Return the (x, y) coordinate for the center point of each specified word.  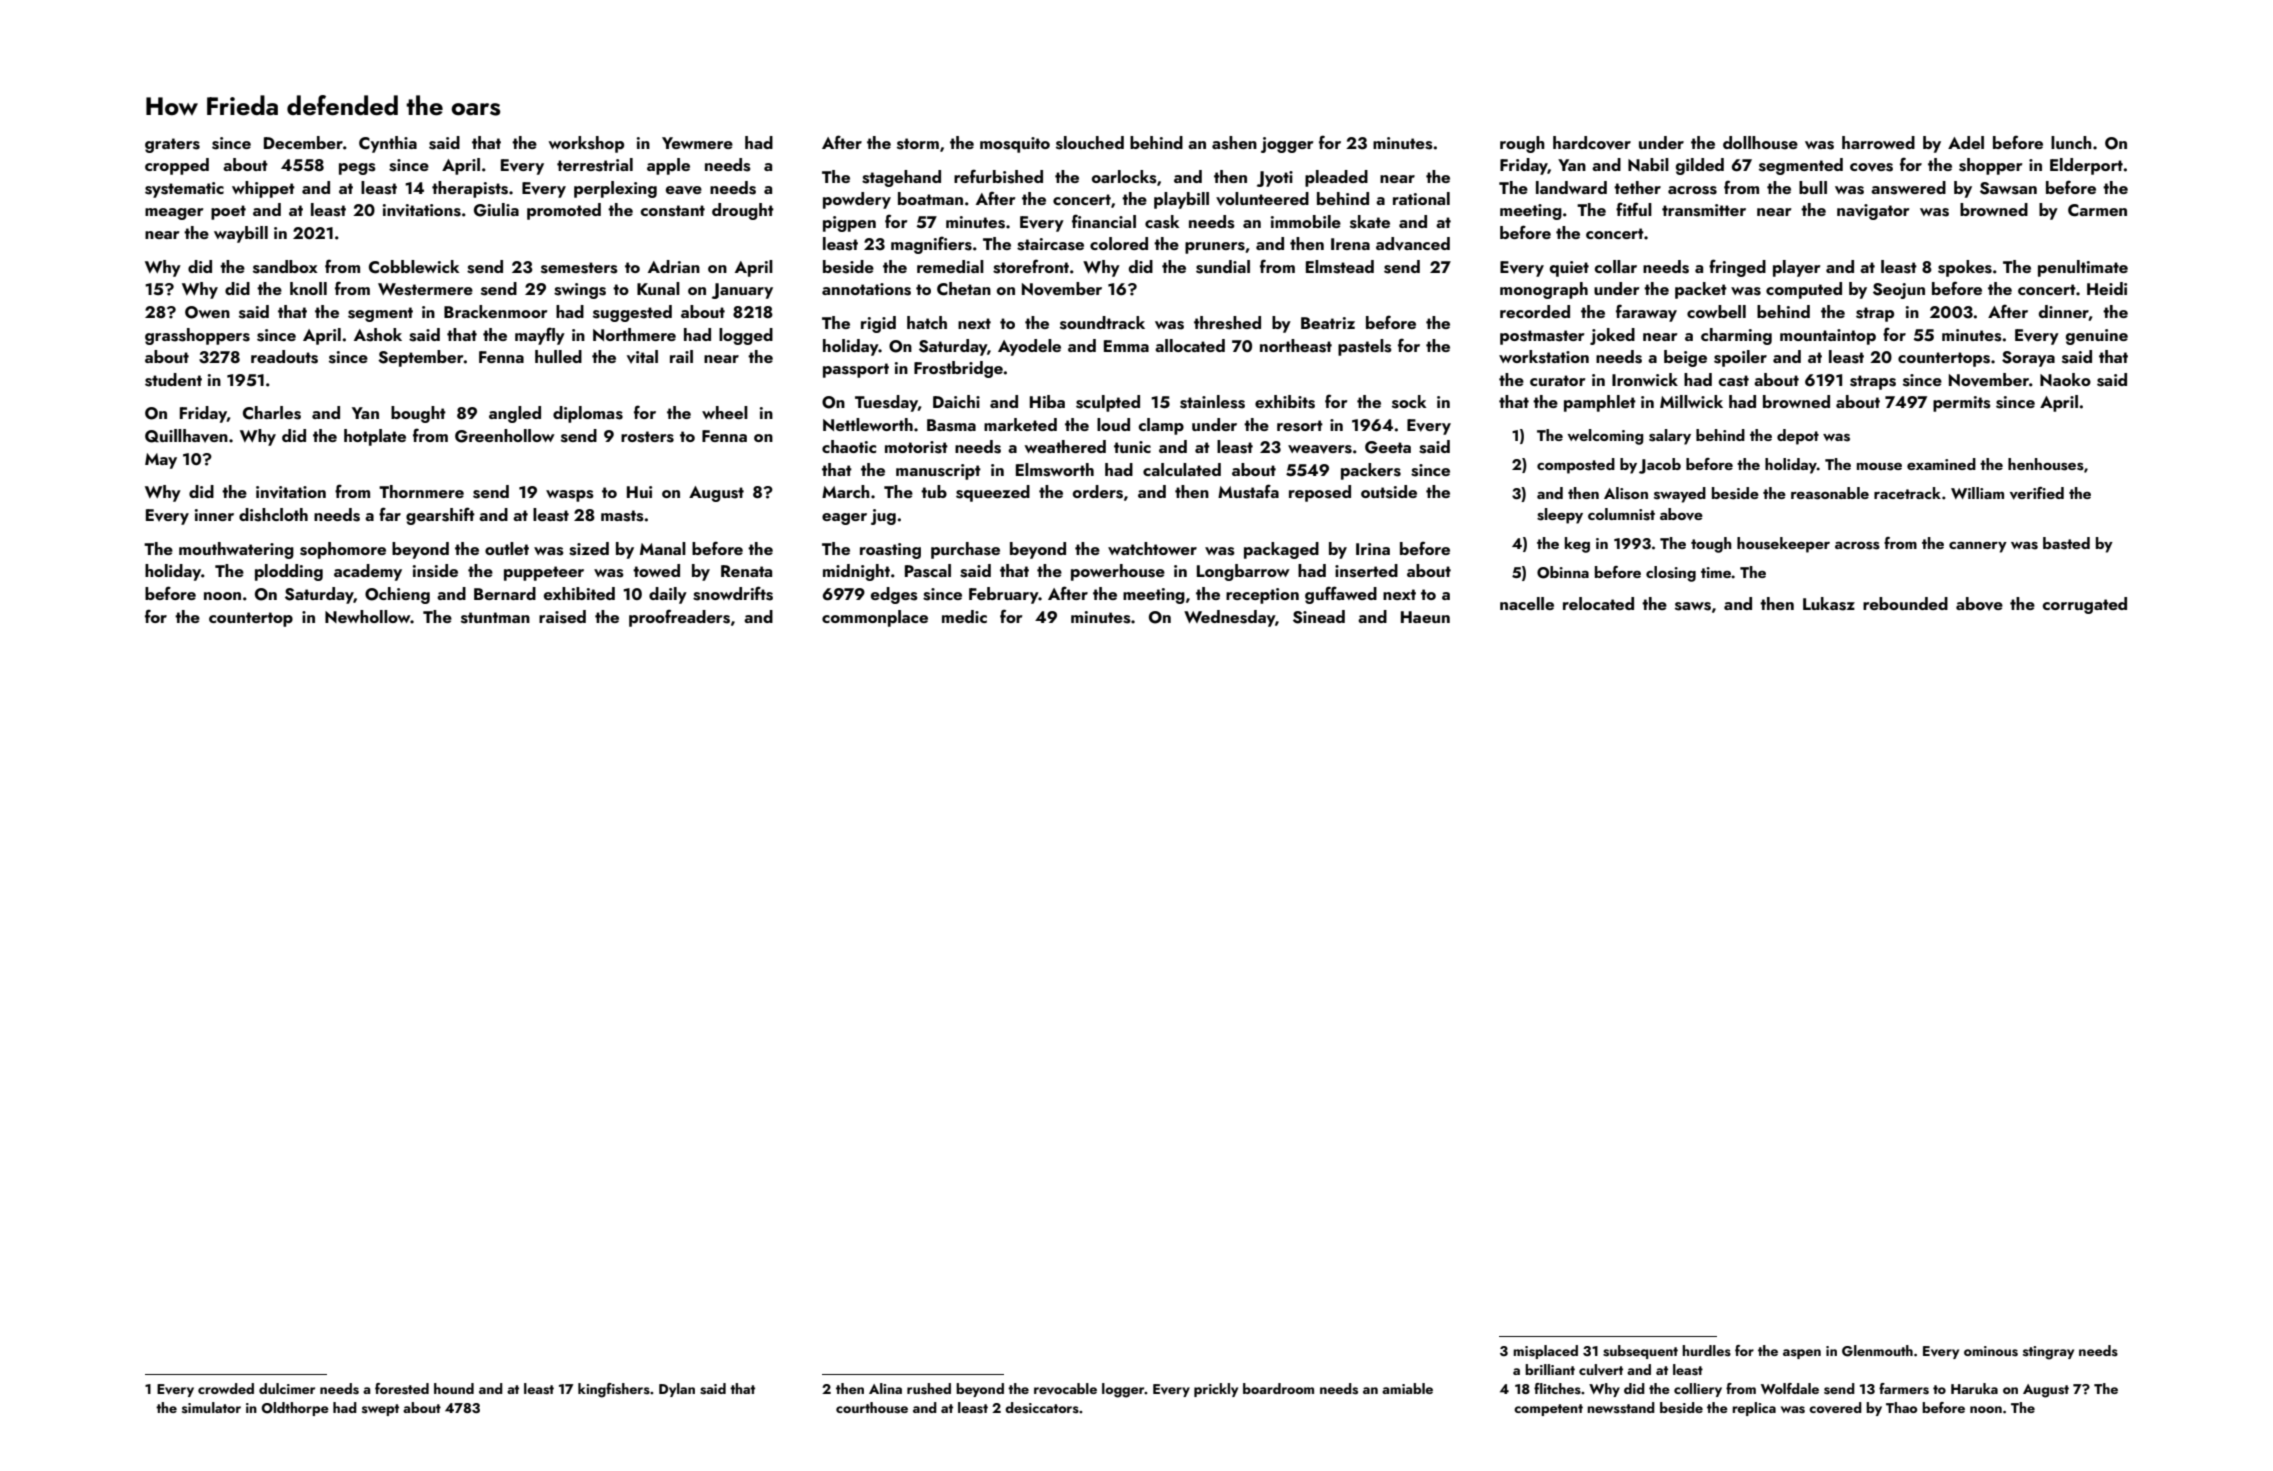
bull (1813, 187)
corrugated (2085, 605)
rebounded (1905, 603)
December (303, 142)
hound (454, 1388)
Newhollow (368, 616)
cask (1162, 222)
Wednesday (1229, 618)
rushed (929, 1389)
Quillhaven (186, 436)
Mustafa (1248, 491)
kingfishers (614, 1390)
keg (1577, 545)
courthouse (872, 1408)
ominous (1991, 1351)
